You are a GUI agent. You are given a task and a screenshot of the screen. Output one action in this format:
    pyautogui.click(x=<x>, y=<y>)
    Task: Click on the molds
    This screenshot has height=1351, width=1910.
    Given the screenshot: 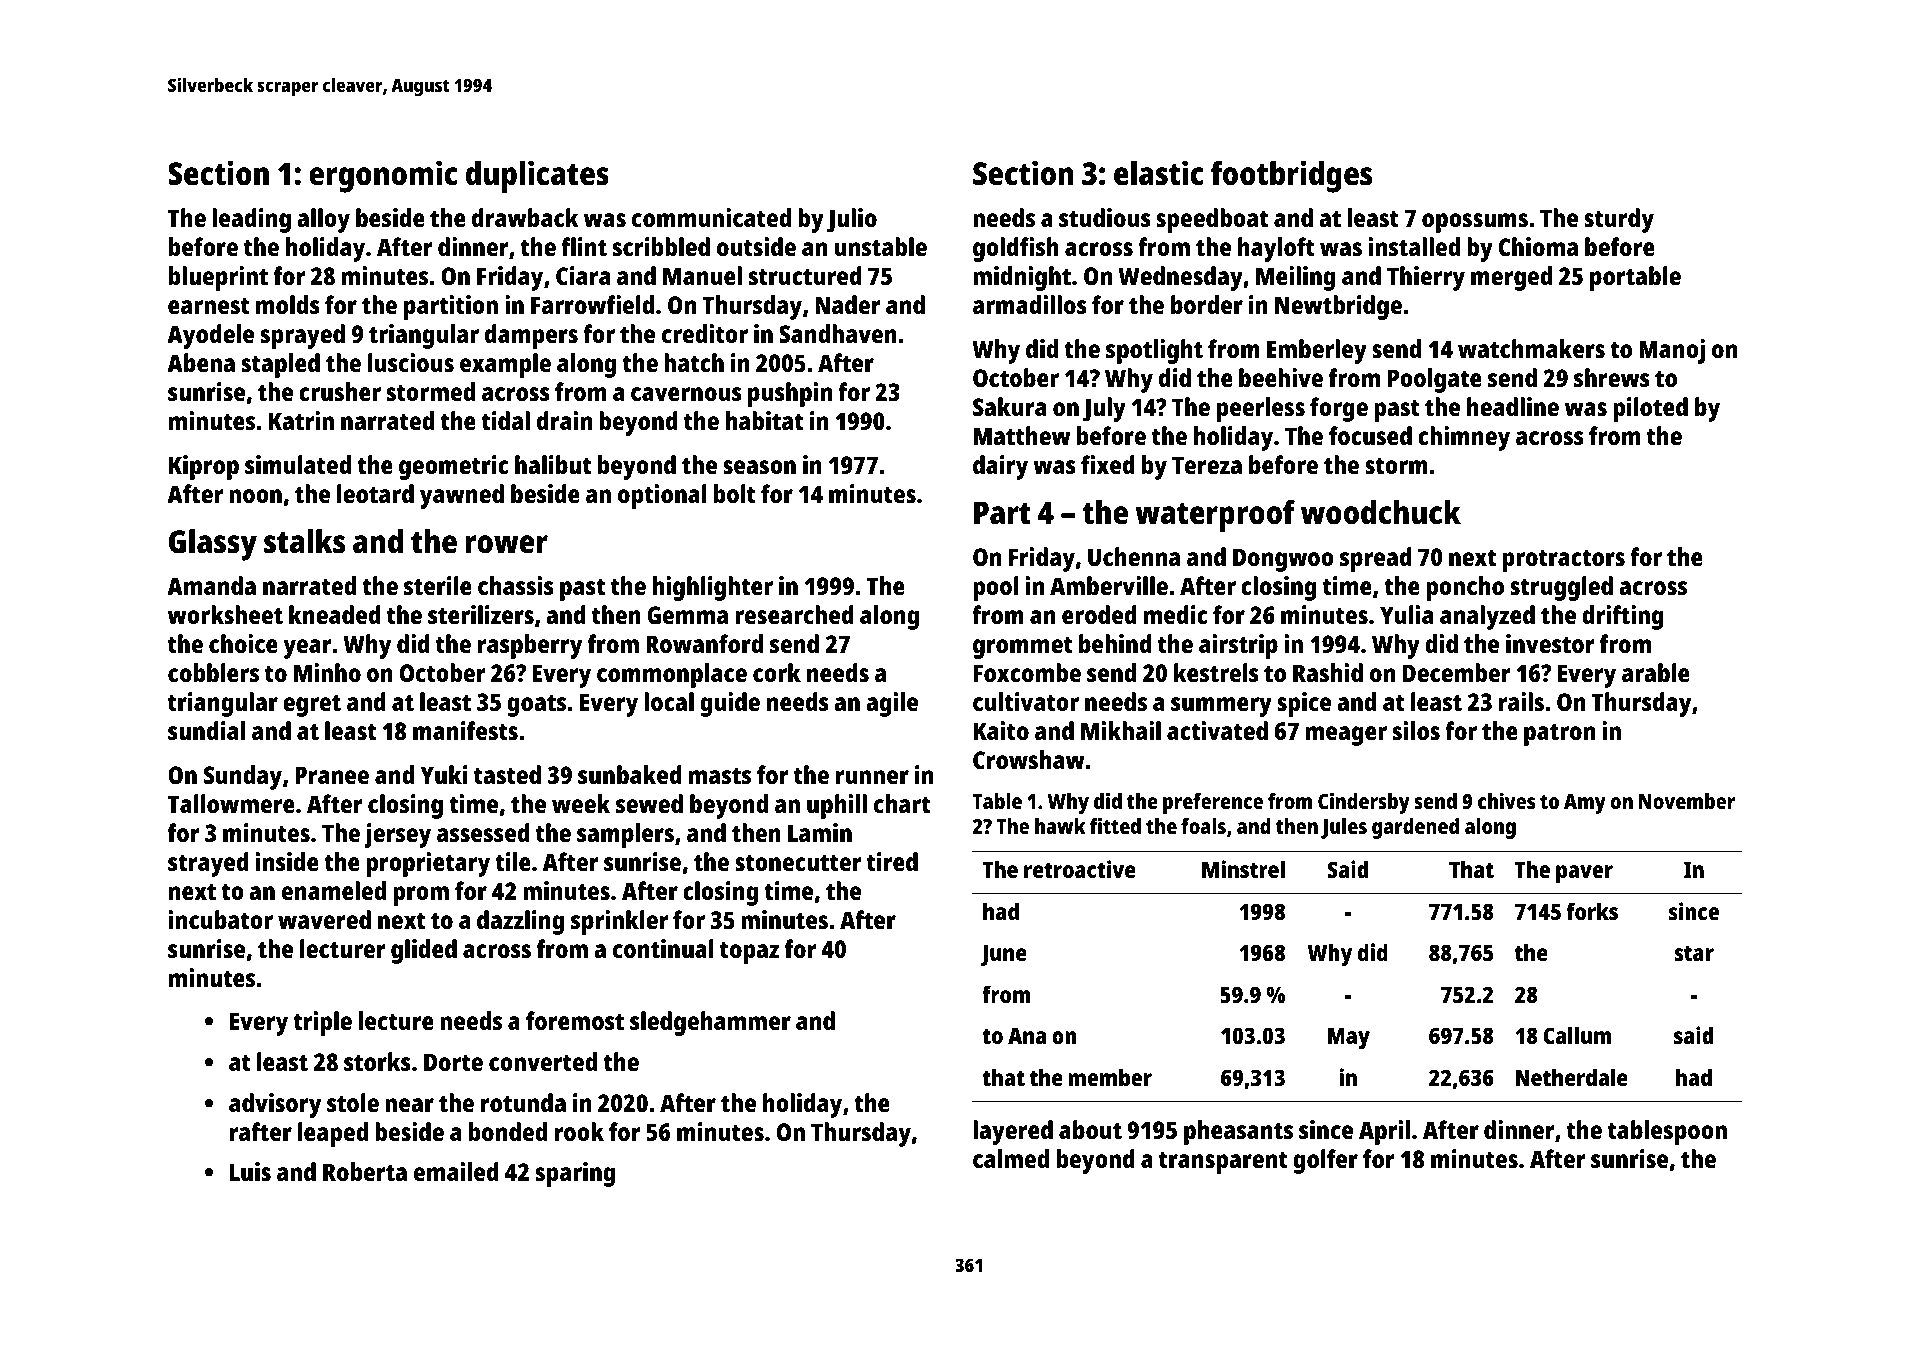 What is the action you would take?
    pyautogui.click(x=288, y=304)
